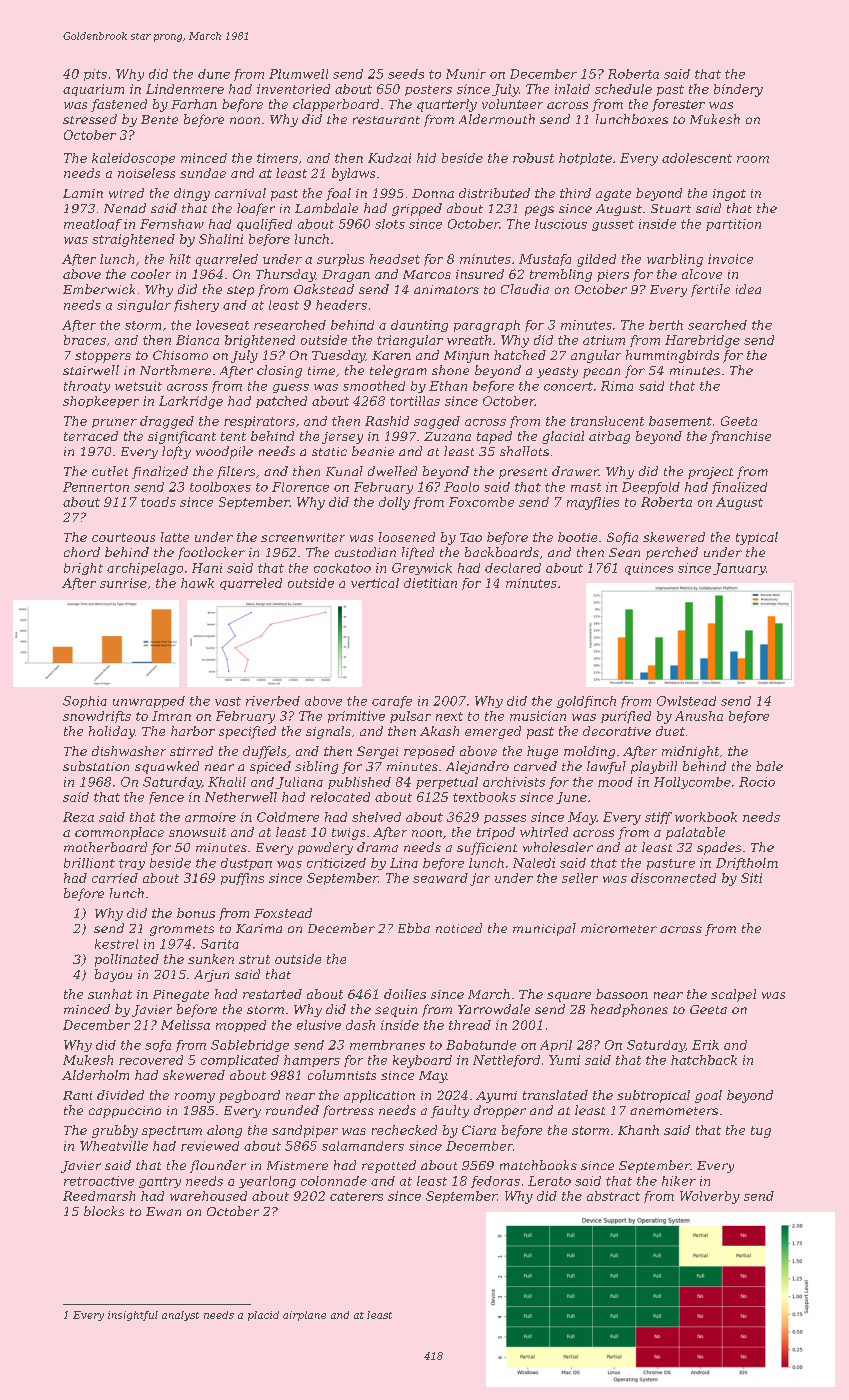  What do you see at coordinates (99, 289) in the screenshot?
I see `Emberwick` at bounding box center [99, 289].
